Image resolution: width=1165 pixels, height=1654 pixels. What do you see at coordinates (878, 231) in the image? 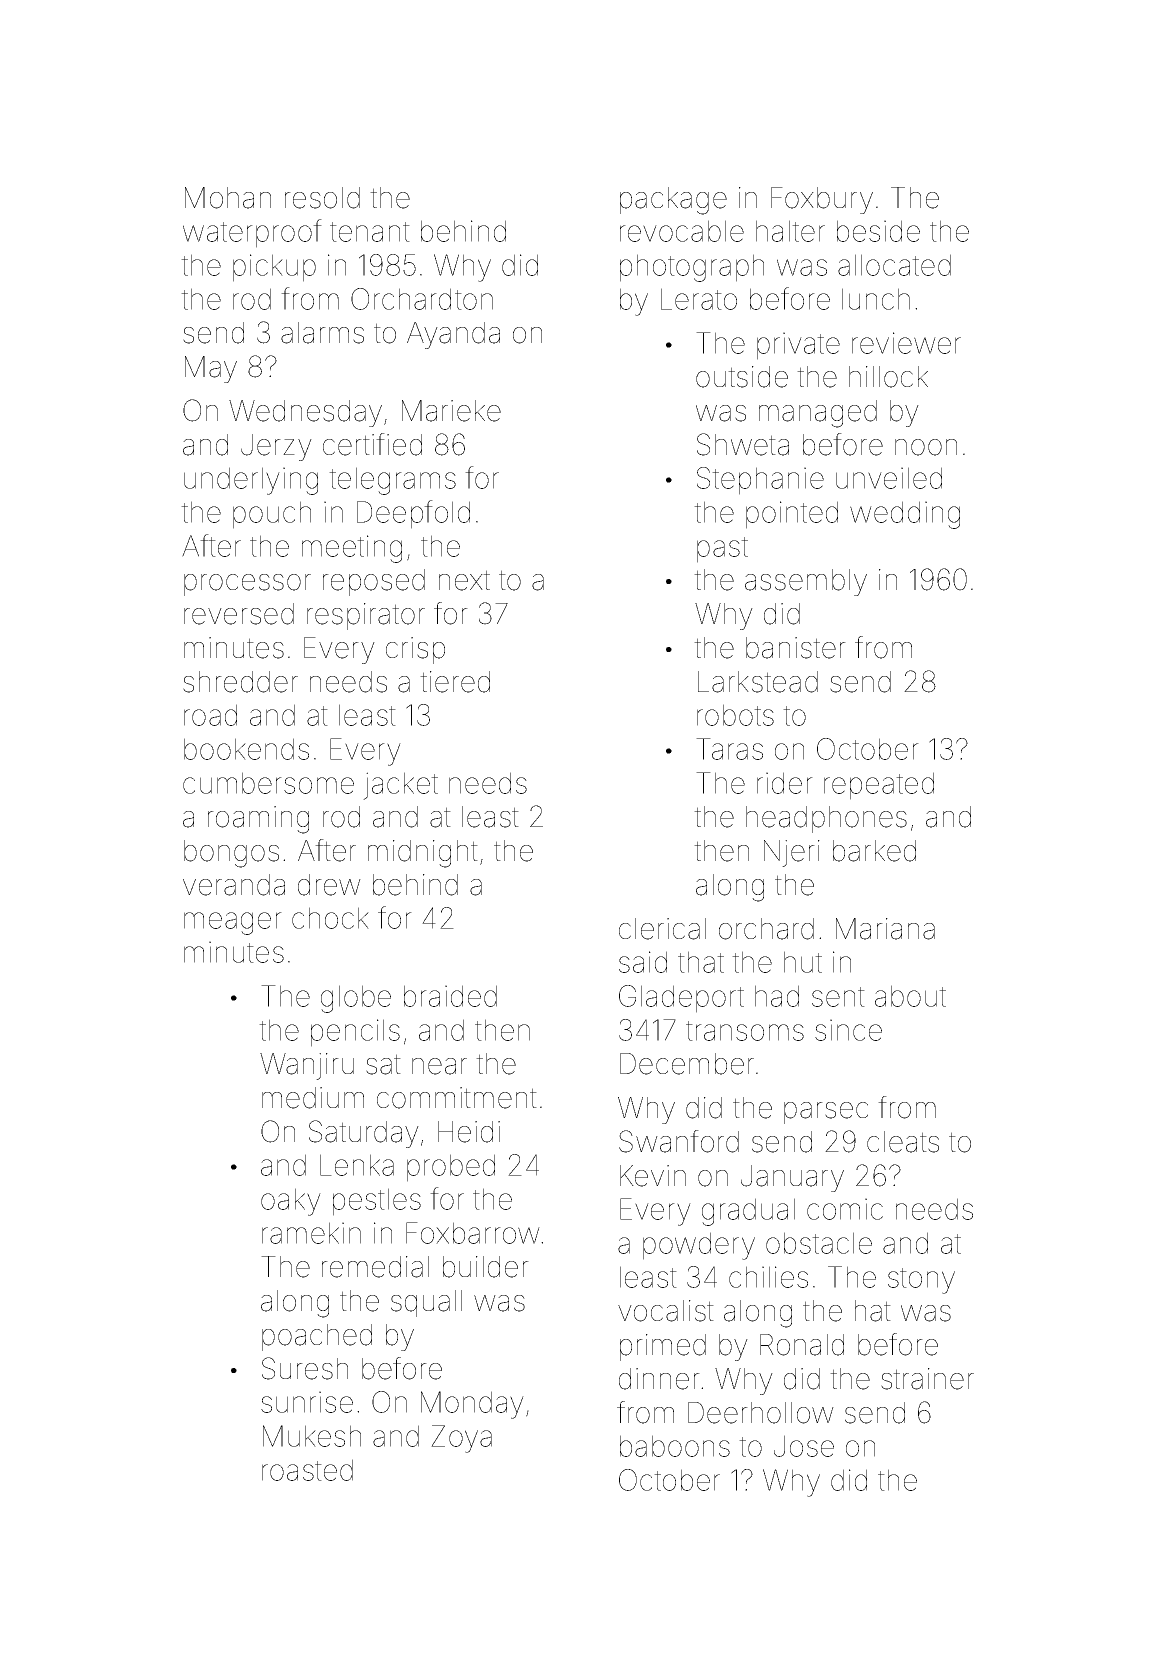
I see `beside` at bounding box center [878, 231].
